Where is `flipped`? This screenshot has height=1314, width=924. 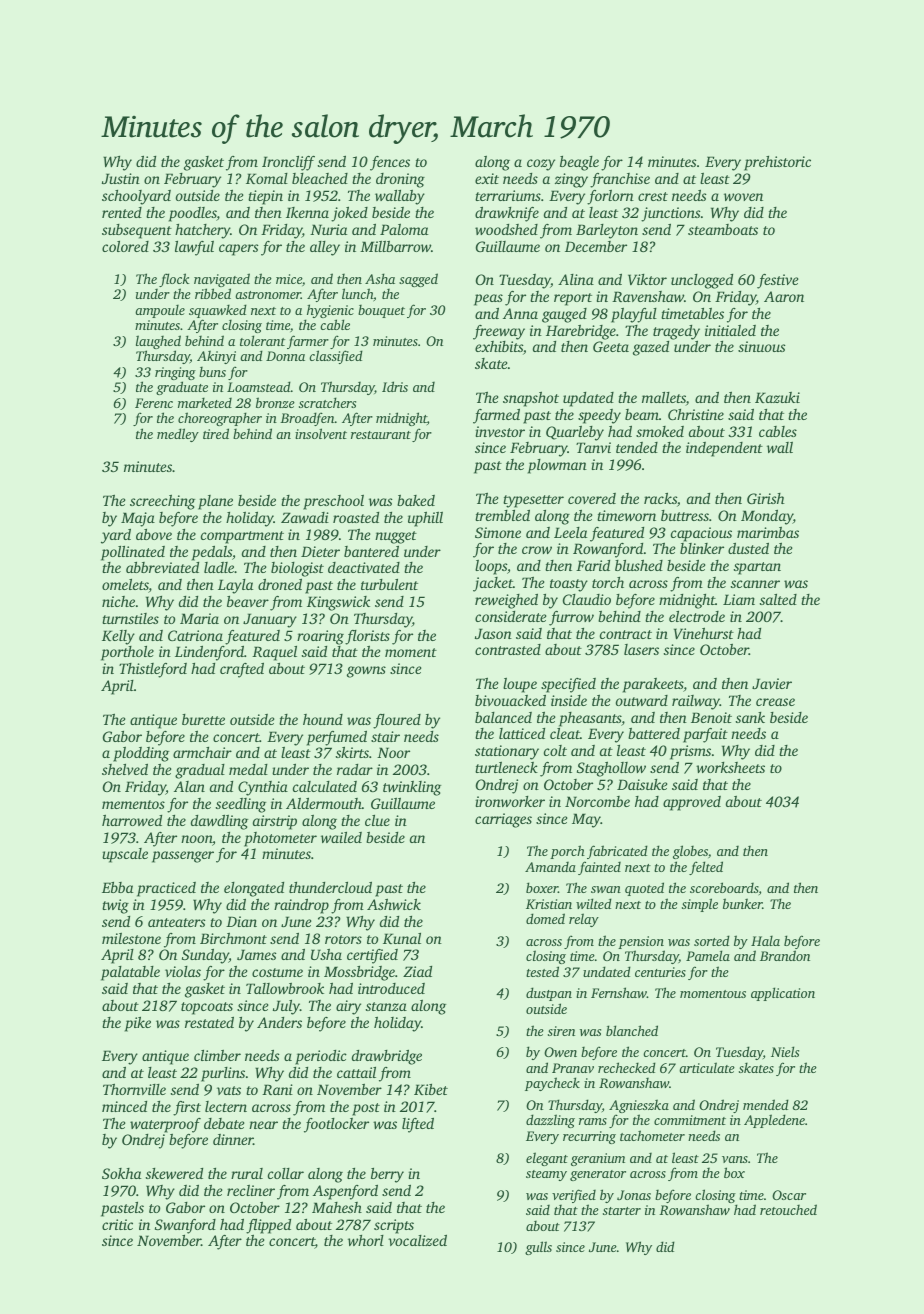 flipped is located at coordinates (268, 1227).
